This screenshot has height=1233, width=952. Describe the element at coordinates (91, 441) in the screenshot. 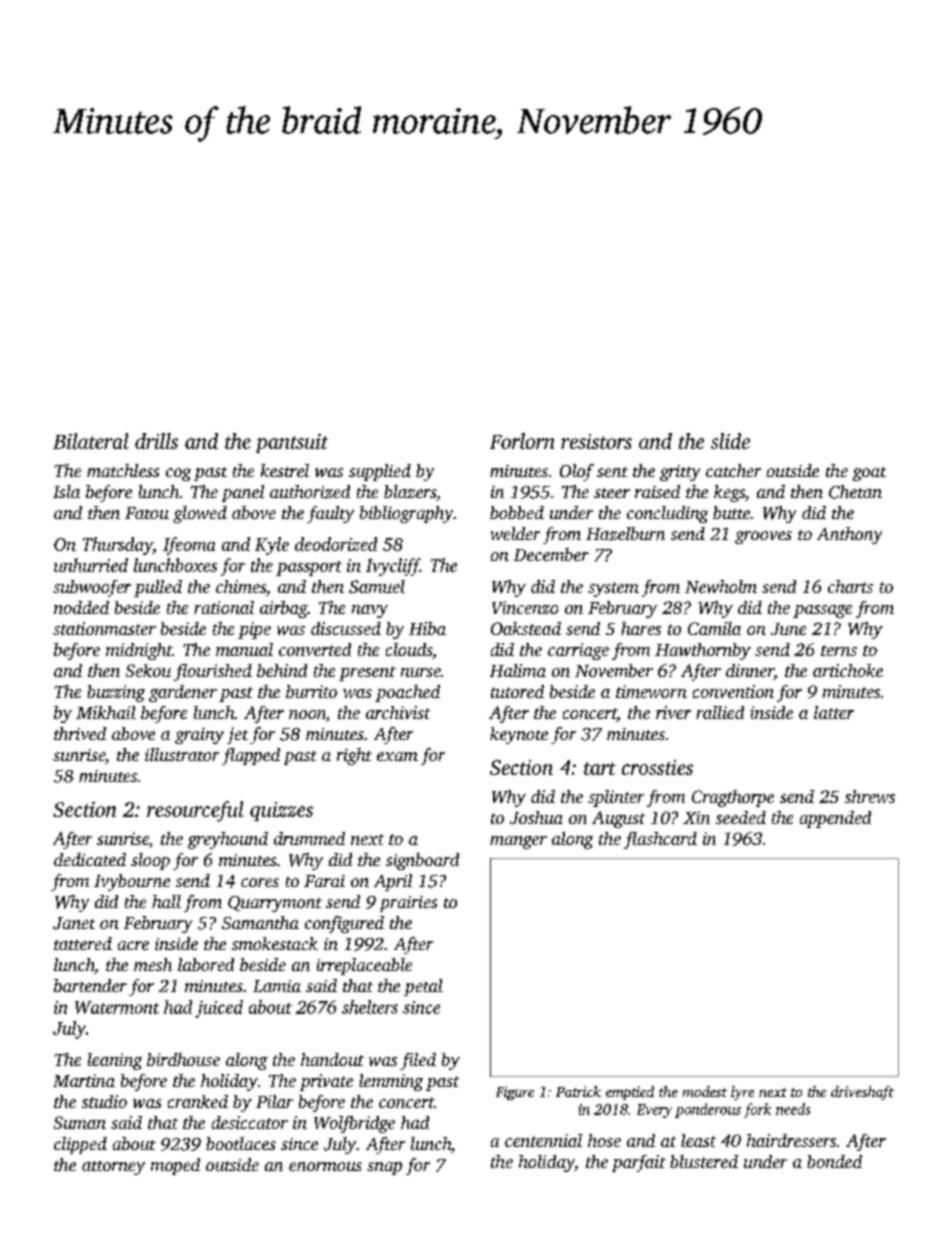

I see `Bilateral` at that location.
